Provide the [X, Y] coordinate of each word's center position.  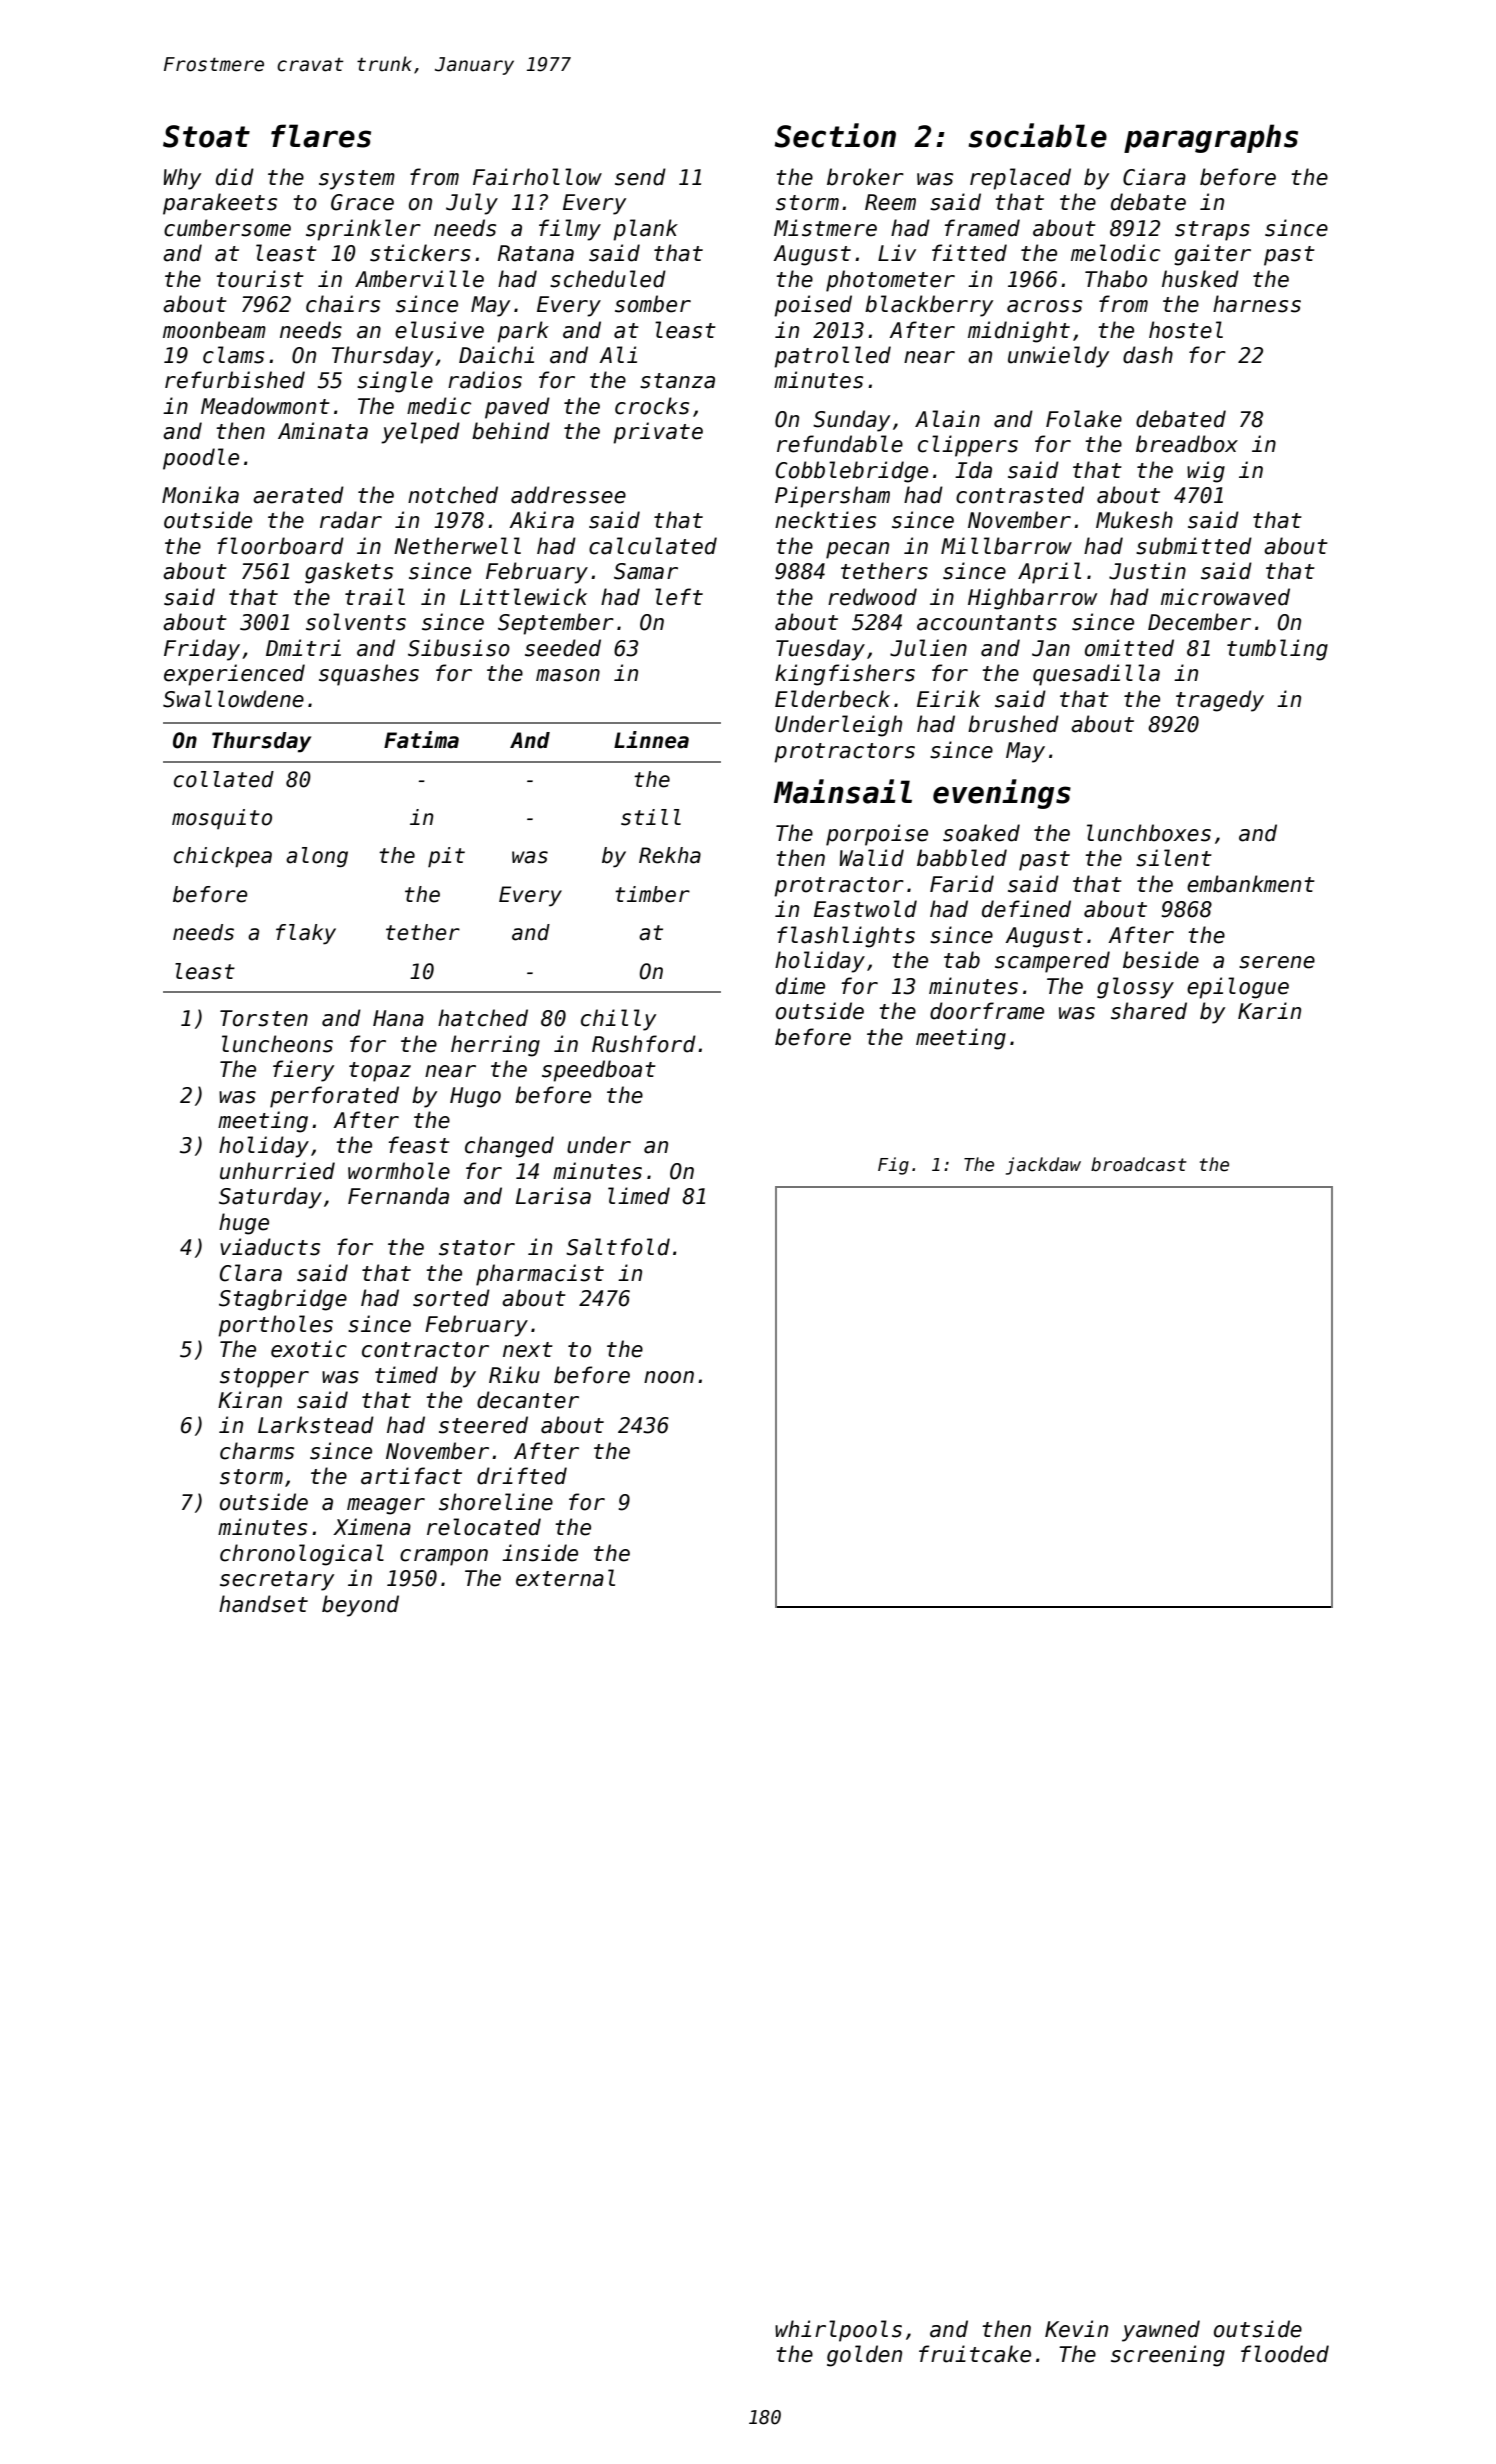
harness [1257, 304]
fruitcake [975, 2354]
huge [244, 1224]
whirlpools [838, 2331]
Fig [893, 1166]
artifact [411, 1476]
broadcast [1139, 1164]
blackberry [929, 306]
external [565, 1578]
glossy [1135, 988]
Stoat [206, 136]
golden [864, 2356]
